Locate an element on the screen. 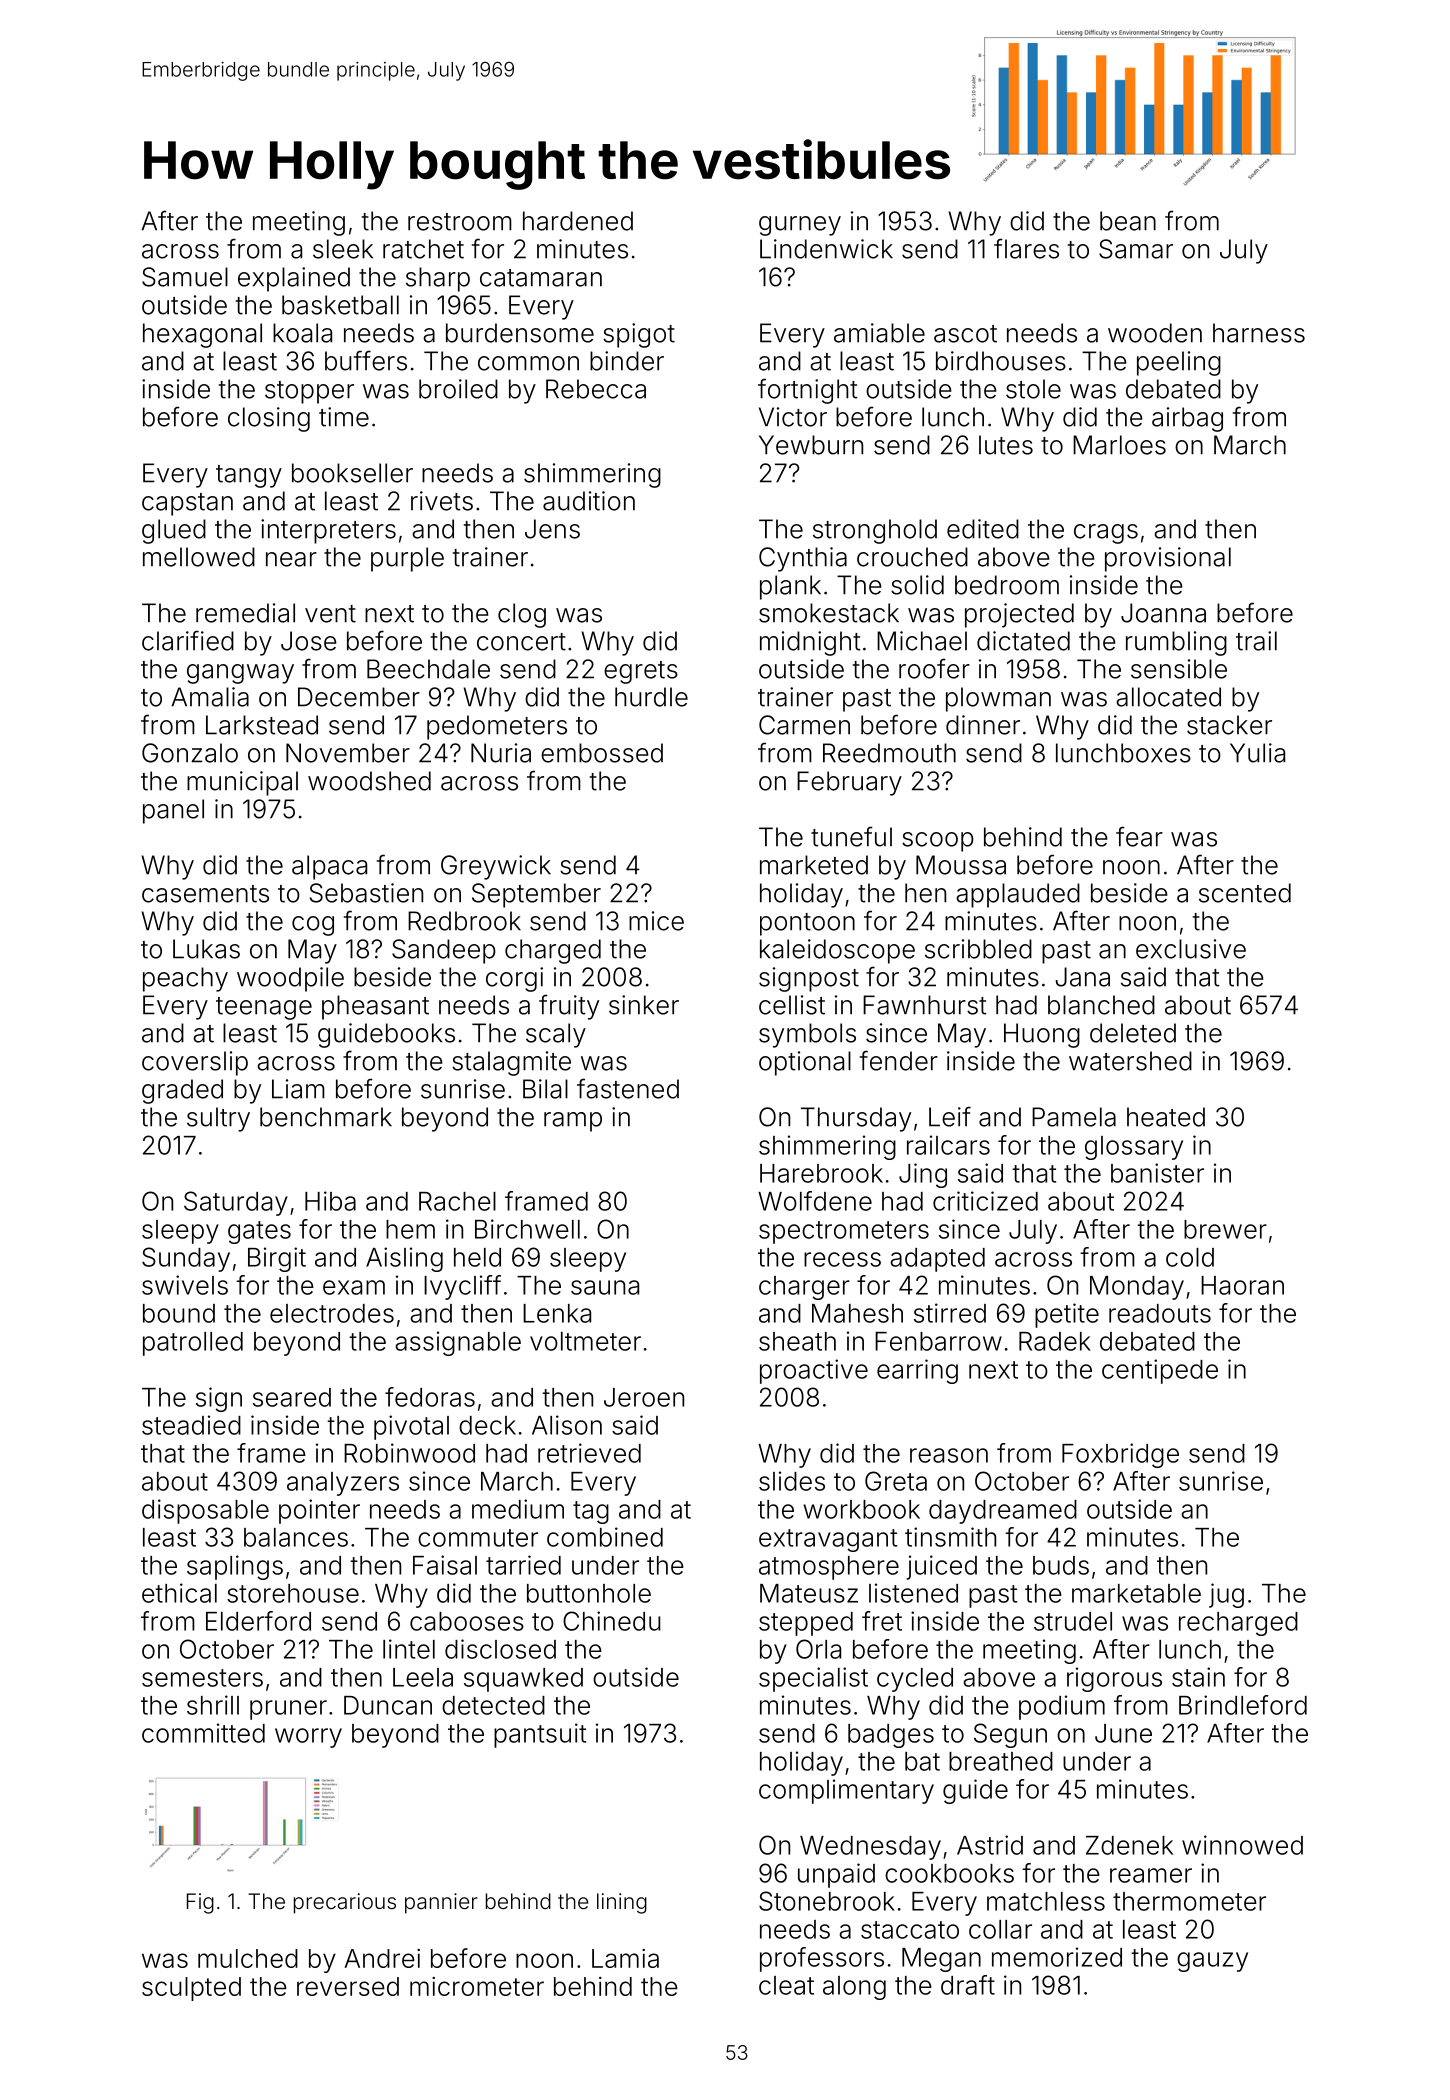 Image resolution: width=1450 pixels, height=2100 pixels. kaleidoscope is located at coordinates (837, 951).
